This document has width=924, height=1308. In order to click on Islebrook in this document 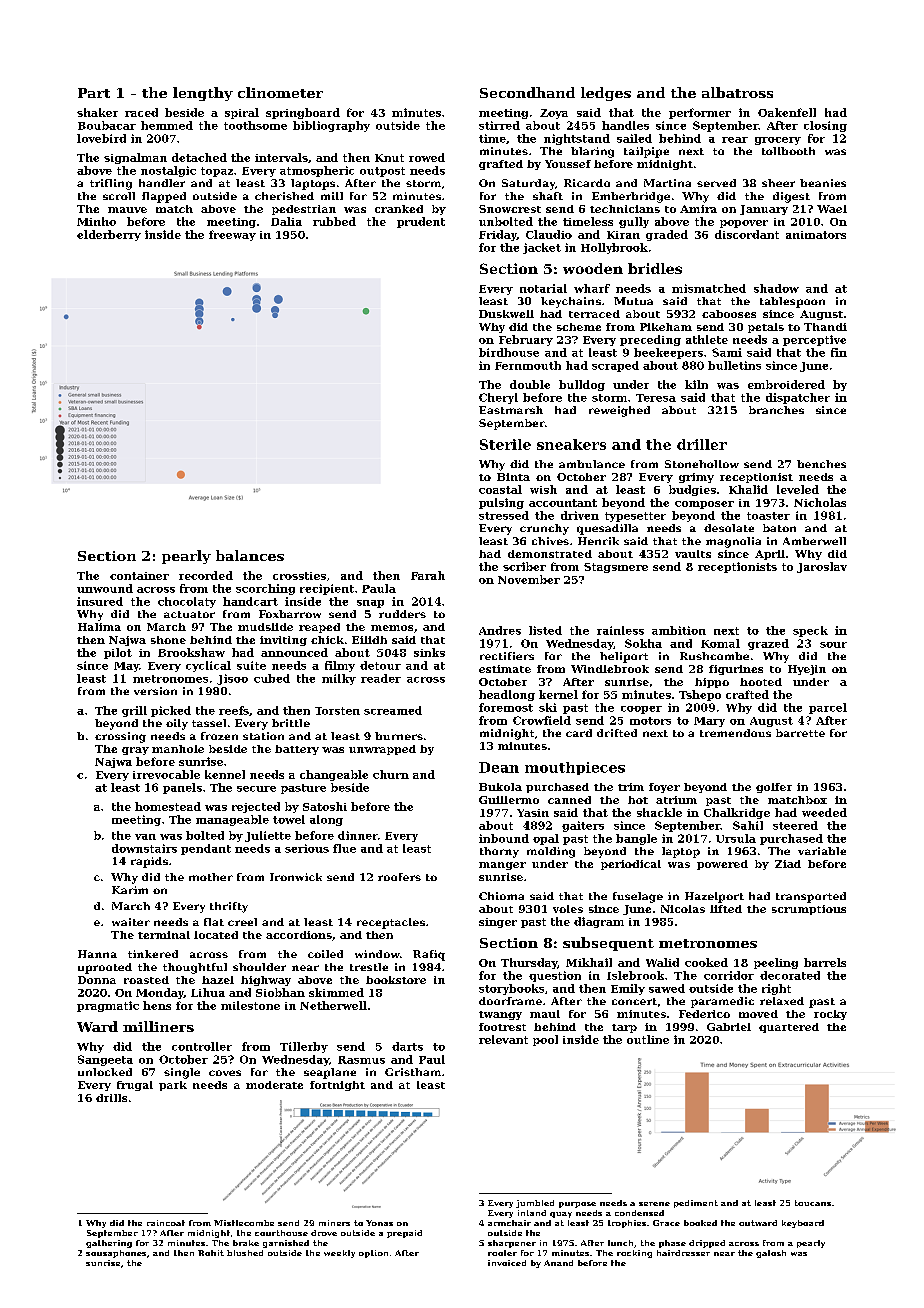, I will do `click(635, 975)`.
